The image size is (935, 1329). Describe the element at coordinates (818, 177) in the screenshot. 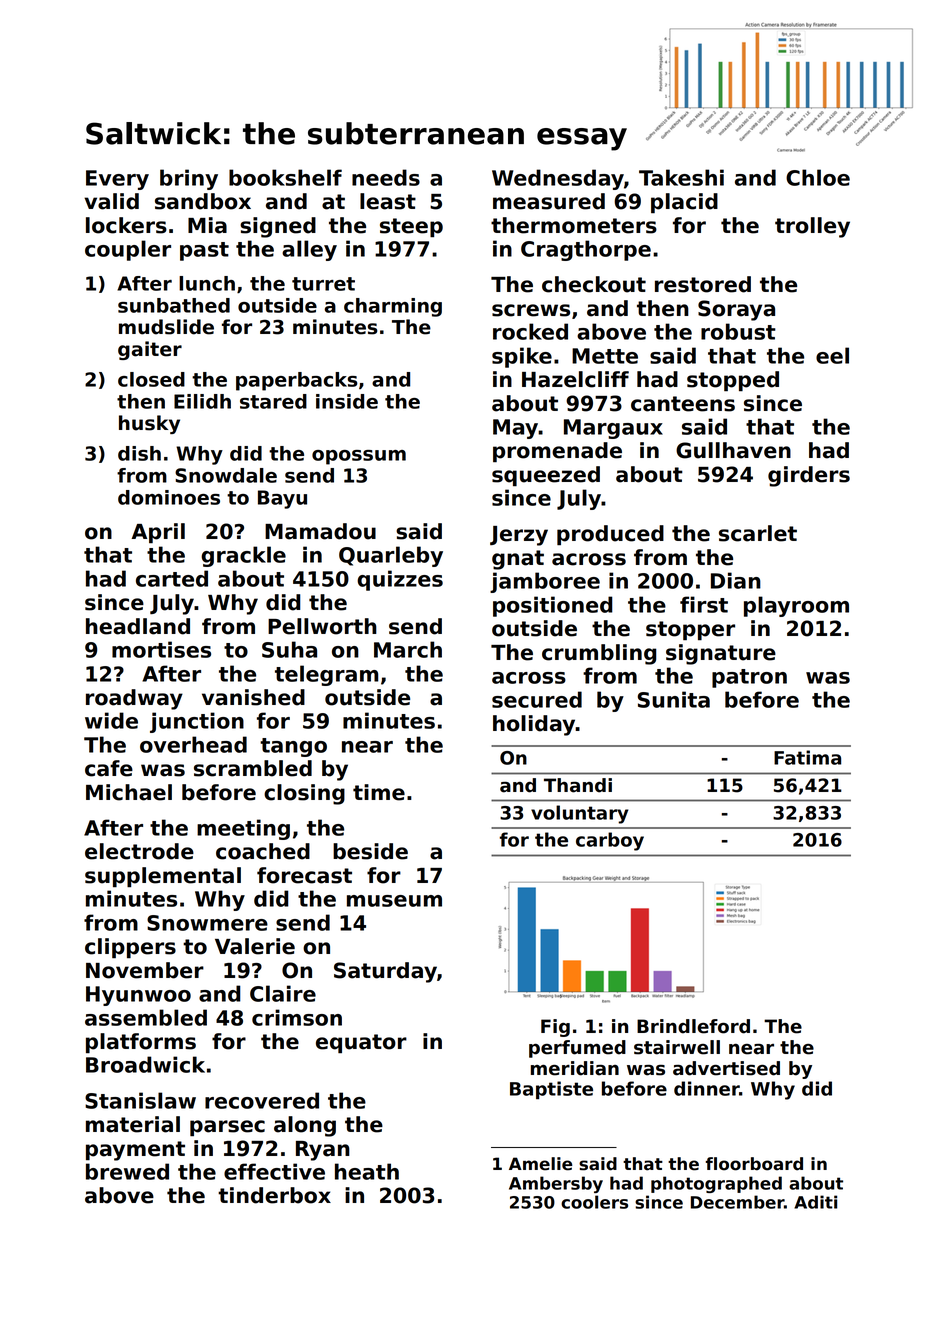

I see `Chloe` at that location.
